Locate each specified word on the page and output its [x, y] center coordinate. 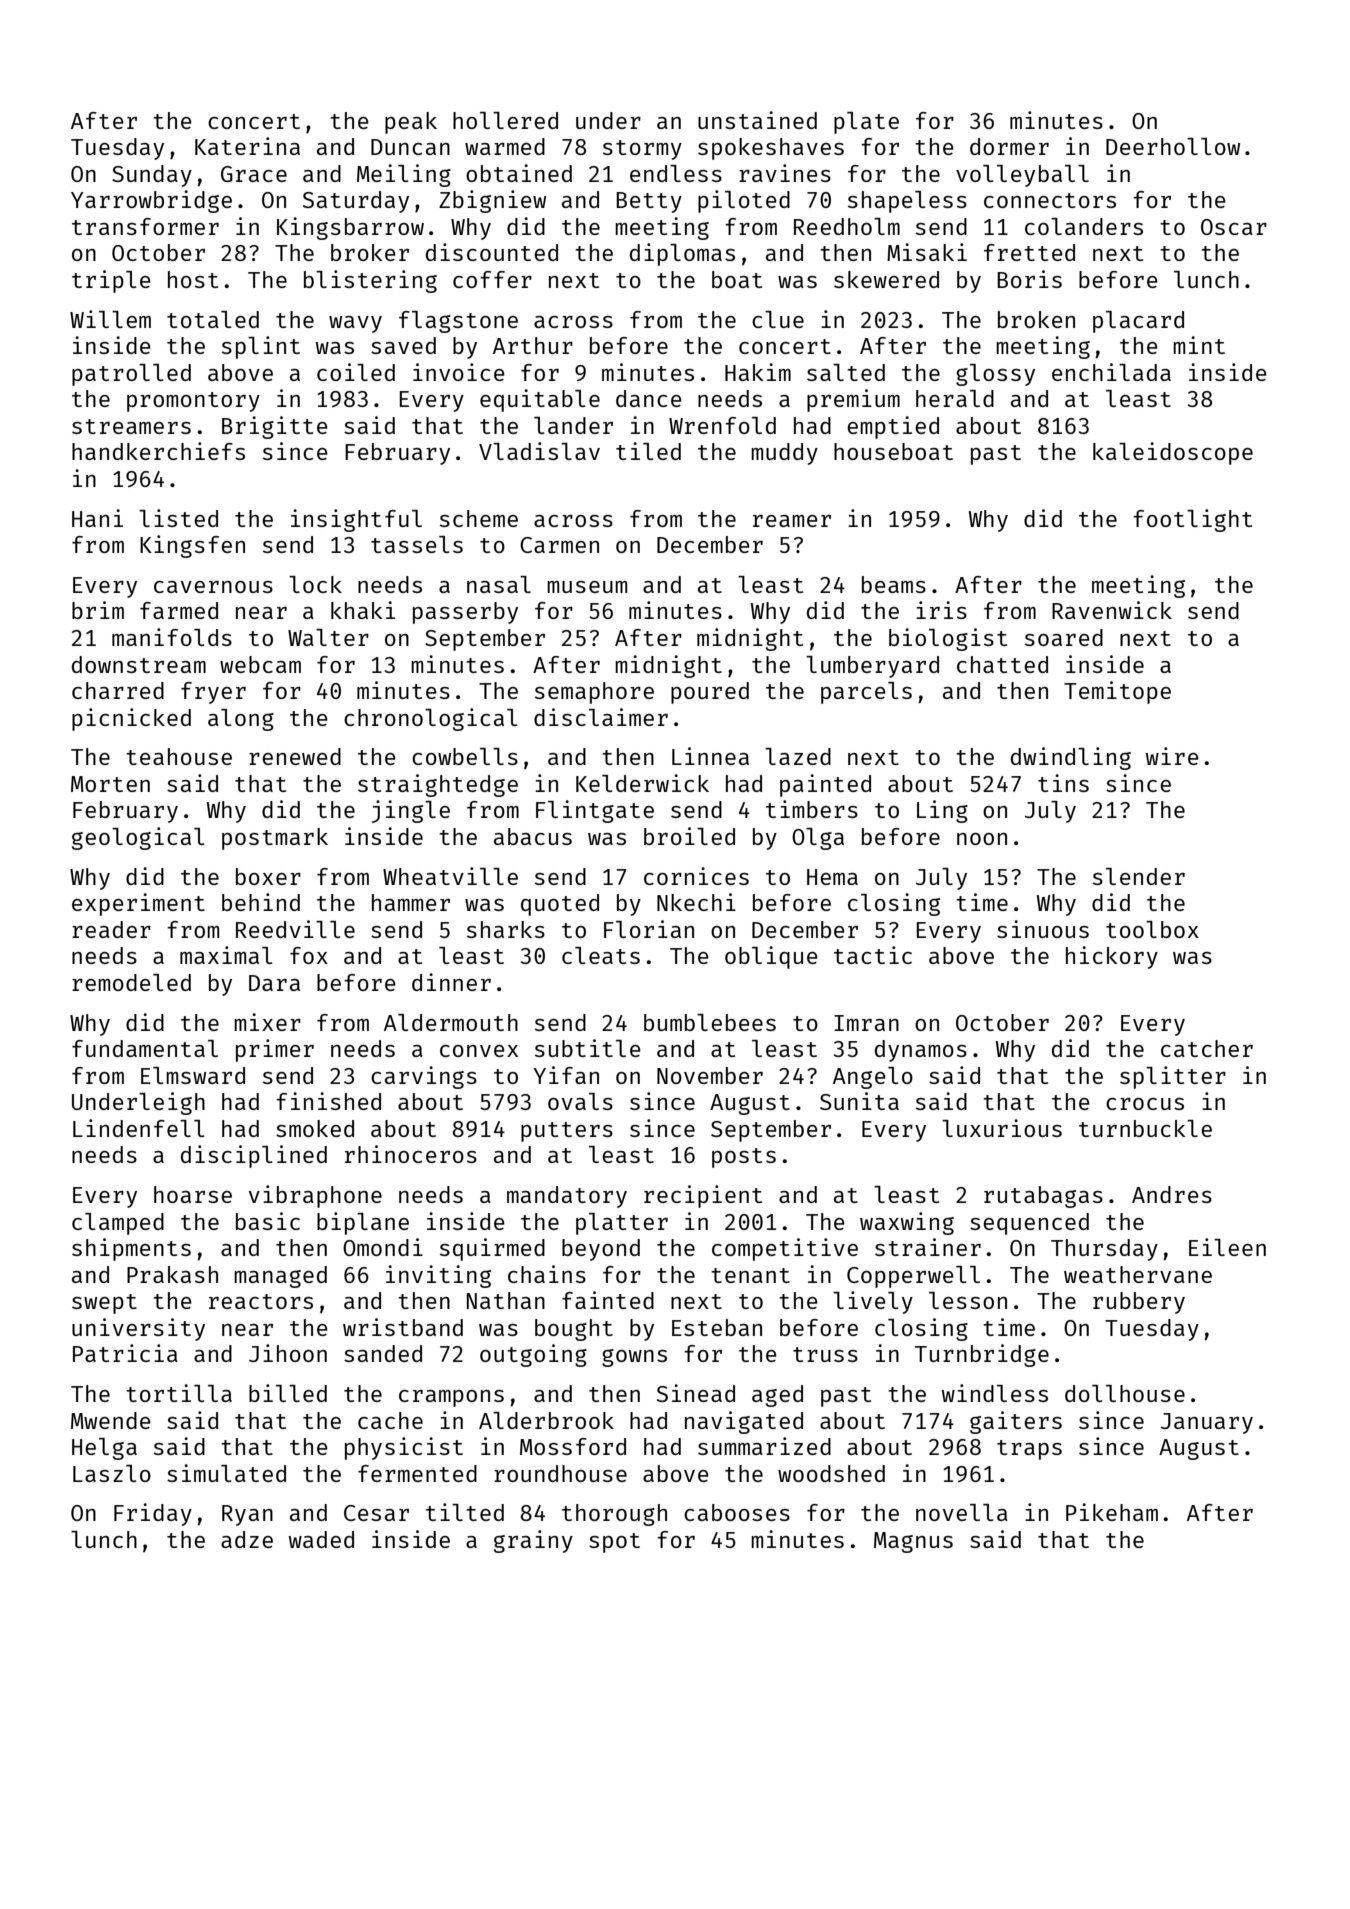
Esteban [717, 1327]
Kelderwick [642, 783]
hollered [505, 120]
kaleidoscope [1173, 453]
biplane [363, 1223]
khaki [363, 610]
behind [261, 902]
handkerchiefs [158, 451]
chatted [1002, 664]
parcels [866, 693]
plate [866, 123]
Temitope [1117, 692]
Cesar [376, 1513]
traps [1029, 1450]
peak [411, 123]
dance [649, 398]
